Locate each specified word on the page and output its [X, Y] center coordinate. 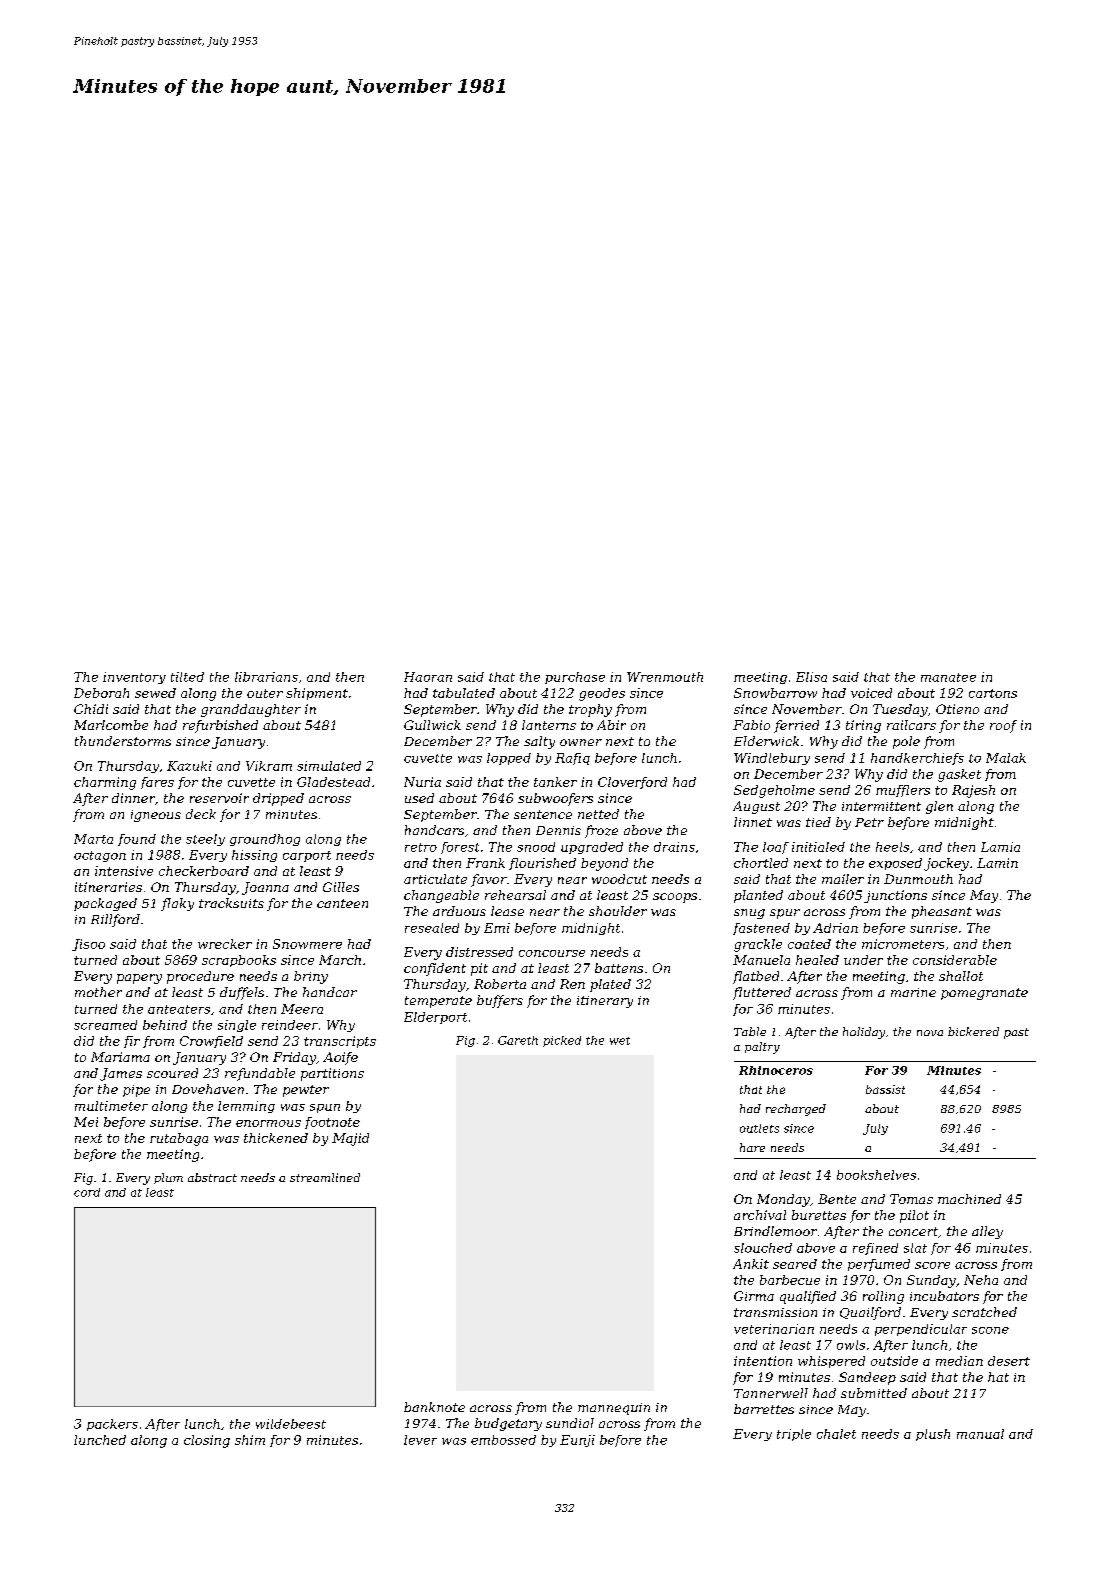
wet [620, 1041]
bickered [973, 1031]
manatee [948, 677]
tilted [187, 677]
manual [980, 1434]
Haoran [428, 677]
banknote [434, 1407]
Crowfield [211, 1042]
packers [112, 1425]
